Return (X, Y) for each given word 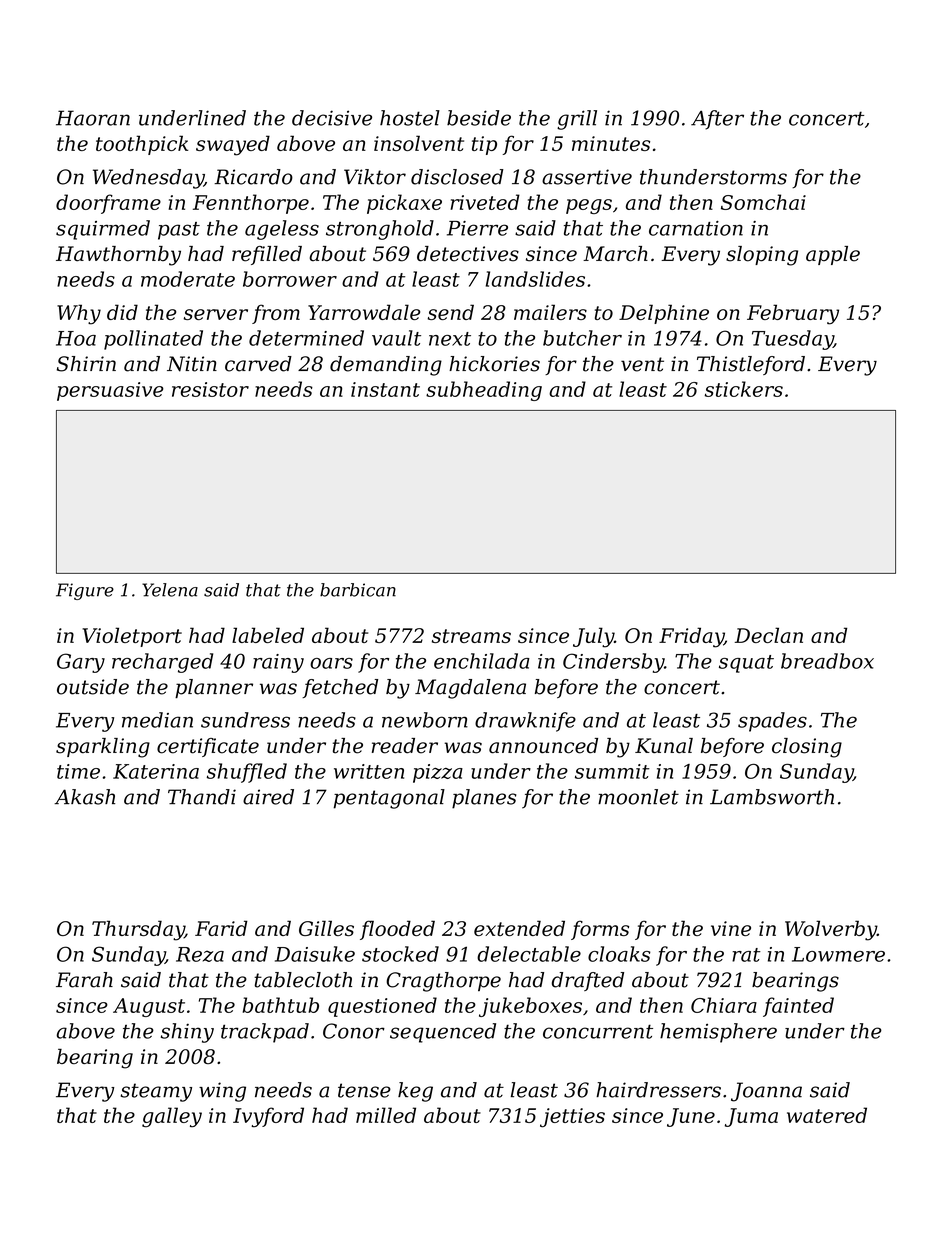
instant (385, 389)
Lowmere (838, 954)
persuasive (110, 391)
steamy (156, 1092)
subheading (484, 391)
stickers (744, 389)
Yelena (170, 590)
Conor (354, 1031)
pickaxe (404, 204)
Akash (84, 797)
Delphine (664, 314)
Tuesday (792, 340)
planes (484, 799)
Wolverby (831, 930)
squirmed (103, 230)
